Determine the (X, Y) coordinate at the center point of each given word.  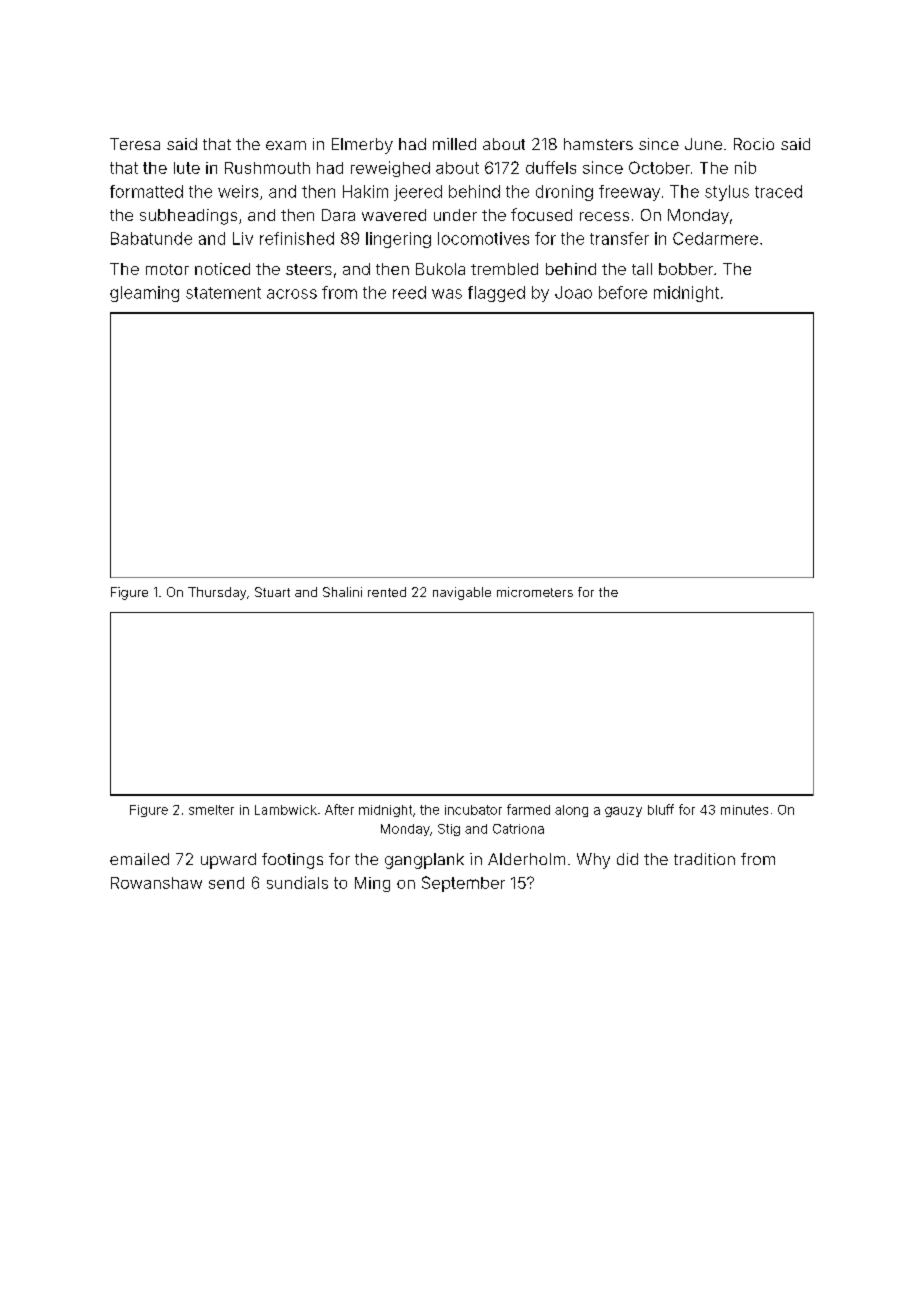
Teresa (135, 144)
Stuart (272, 592)
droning (564, 193)
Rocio (754, 144)
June (703, 144)
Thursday (217, 593)
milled (454, 144)
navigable (462, 593)
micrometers (535, 592)
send (226, 883)
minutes (744, 810)
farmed (528, 809)
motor (167, 269)
